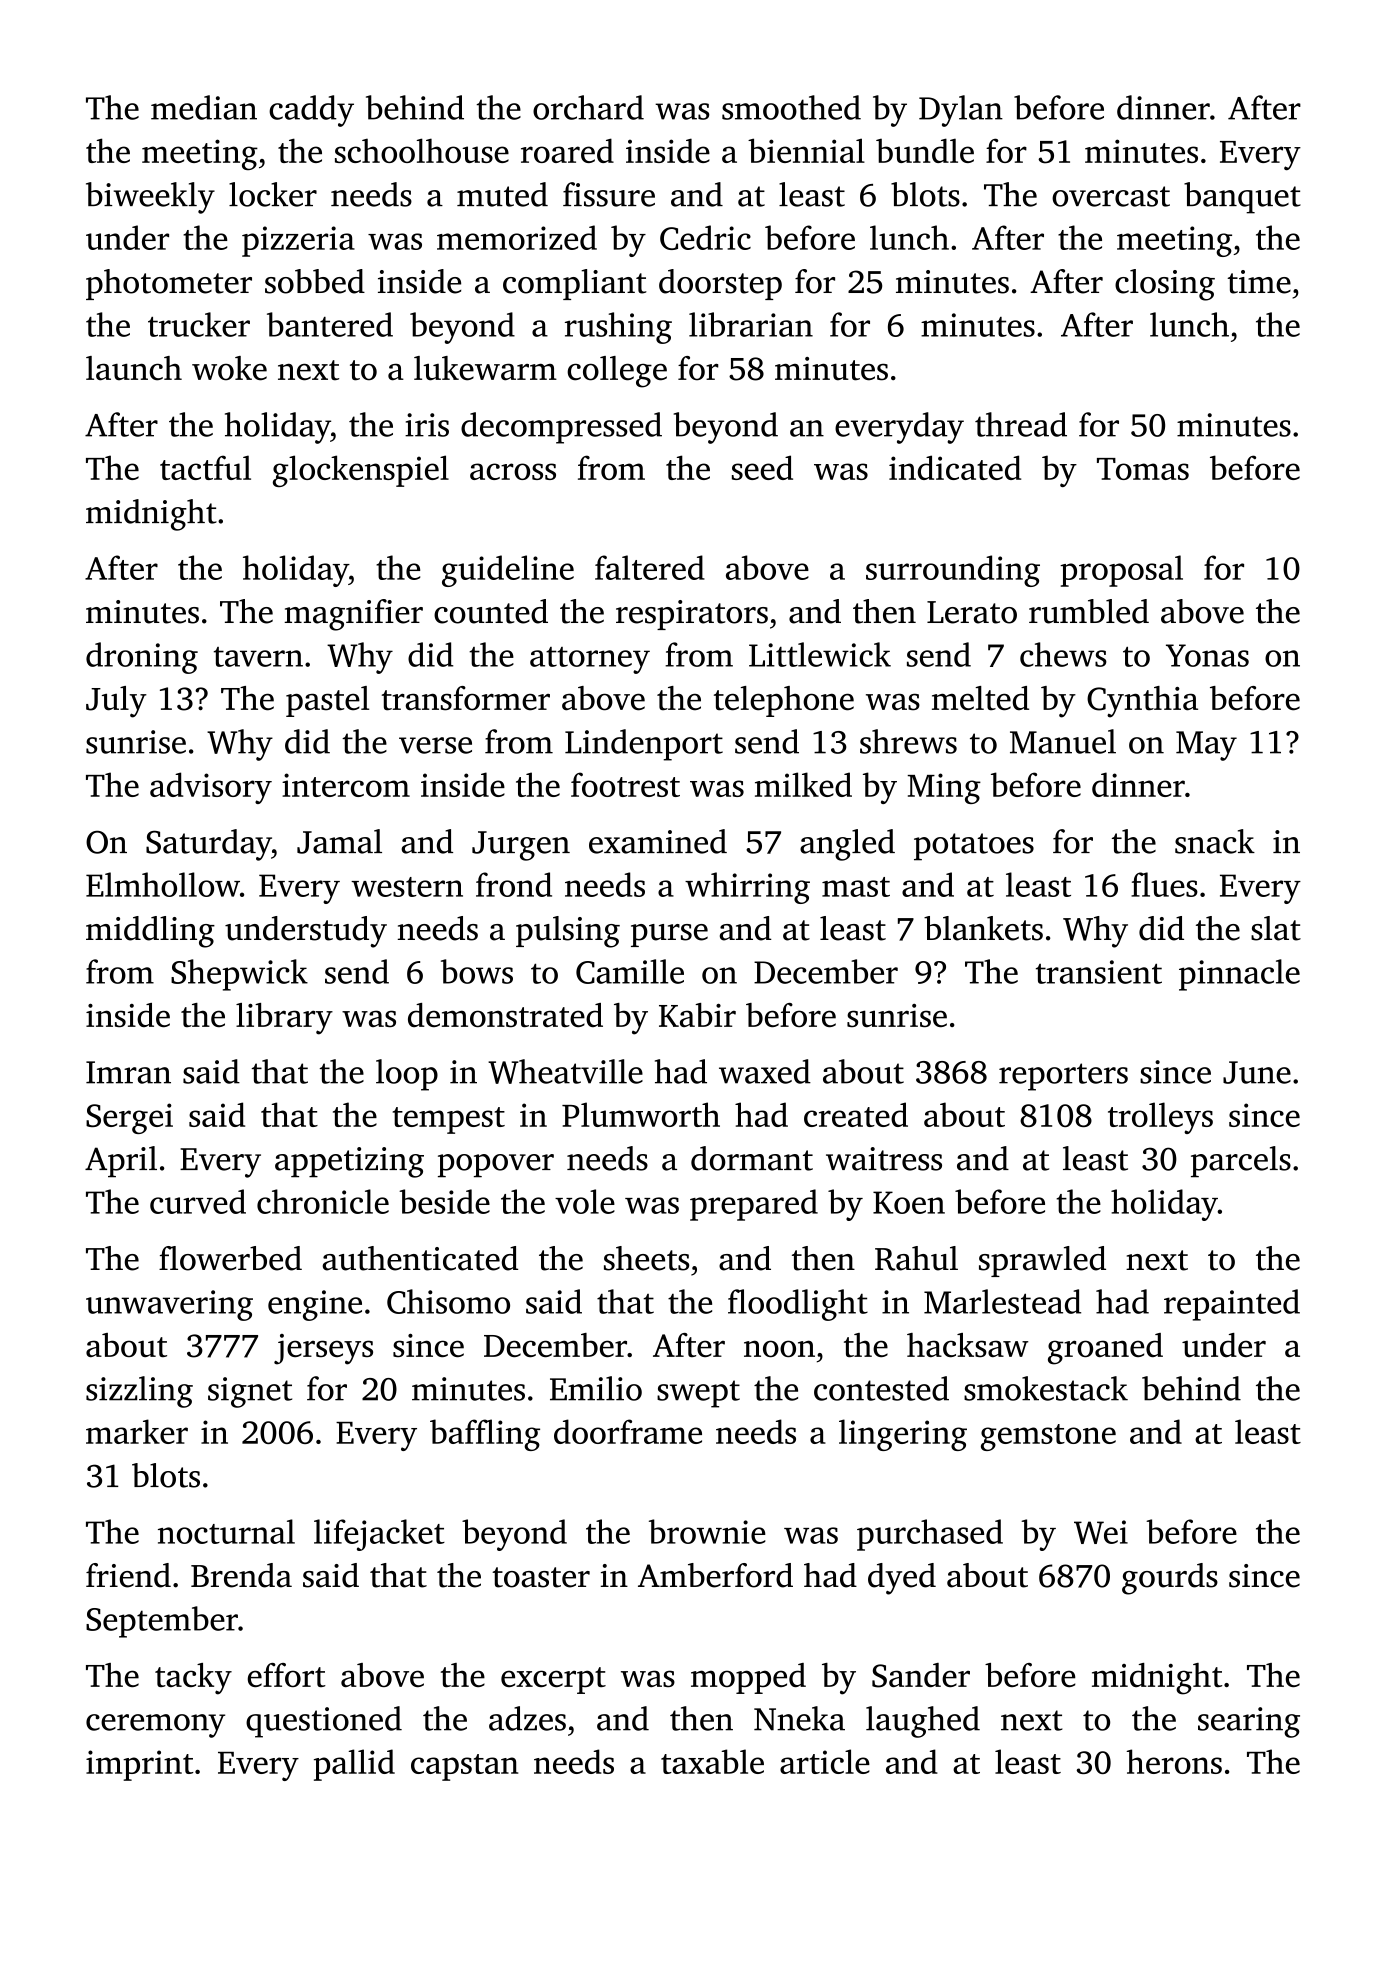 Image resolution: width=1386 pixels, height=1969 pixels. I want to click on attorney, so click(590, 660).
